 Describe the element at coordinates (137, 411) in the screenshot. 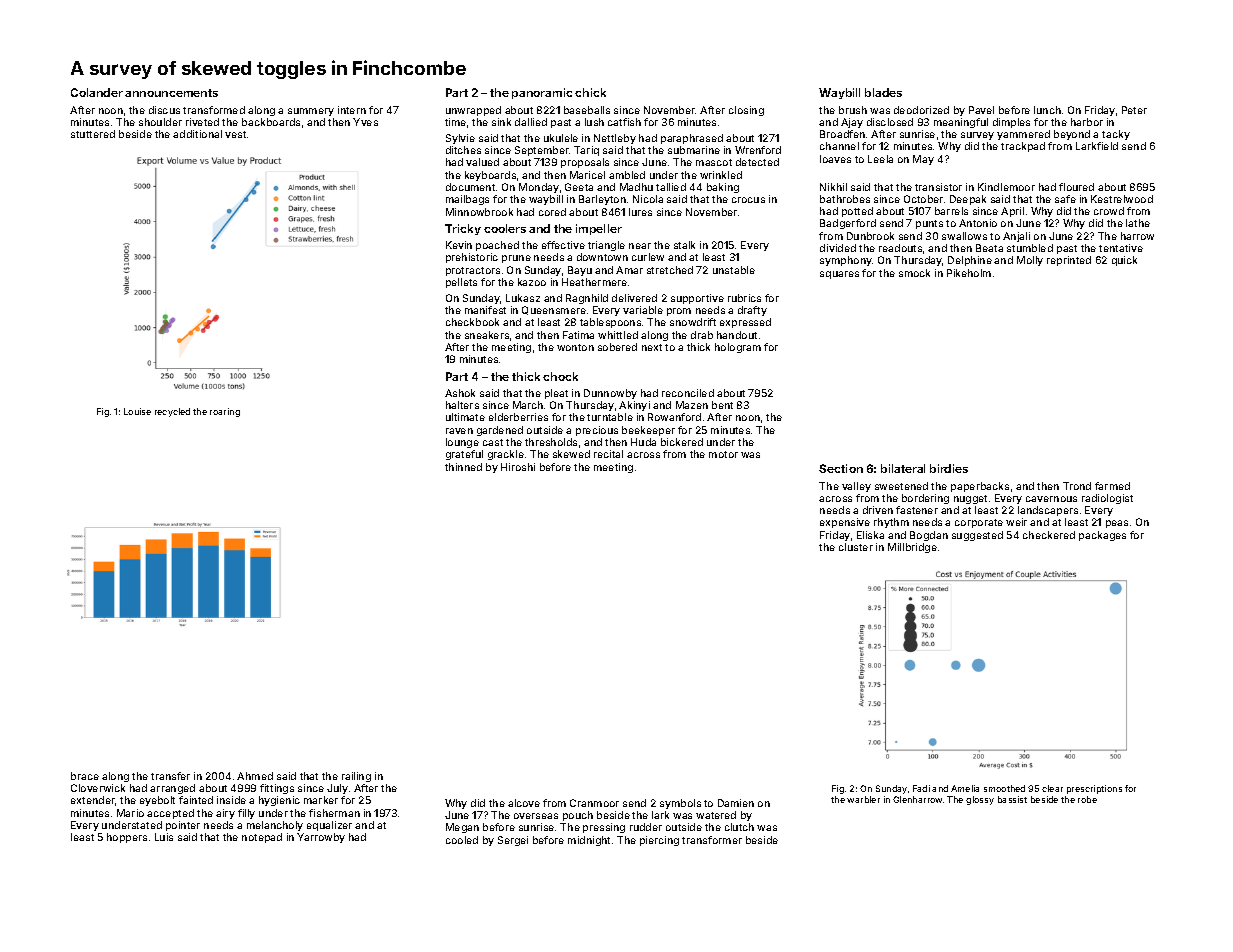

I see `Louise` at that location.
